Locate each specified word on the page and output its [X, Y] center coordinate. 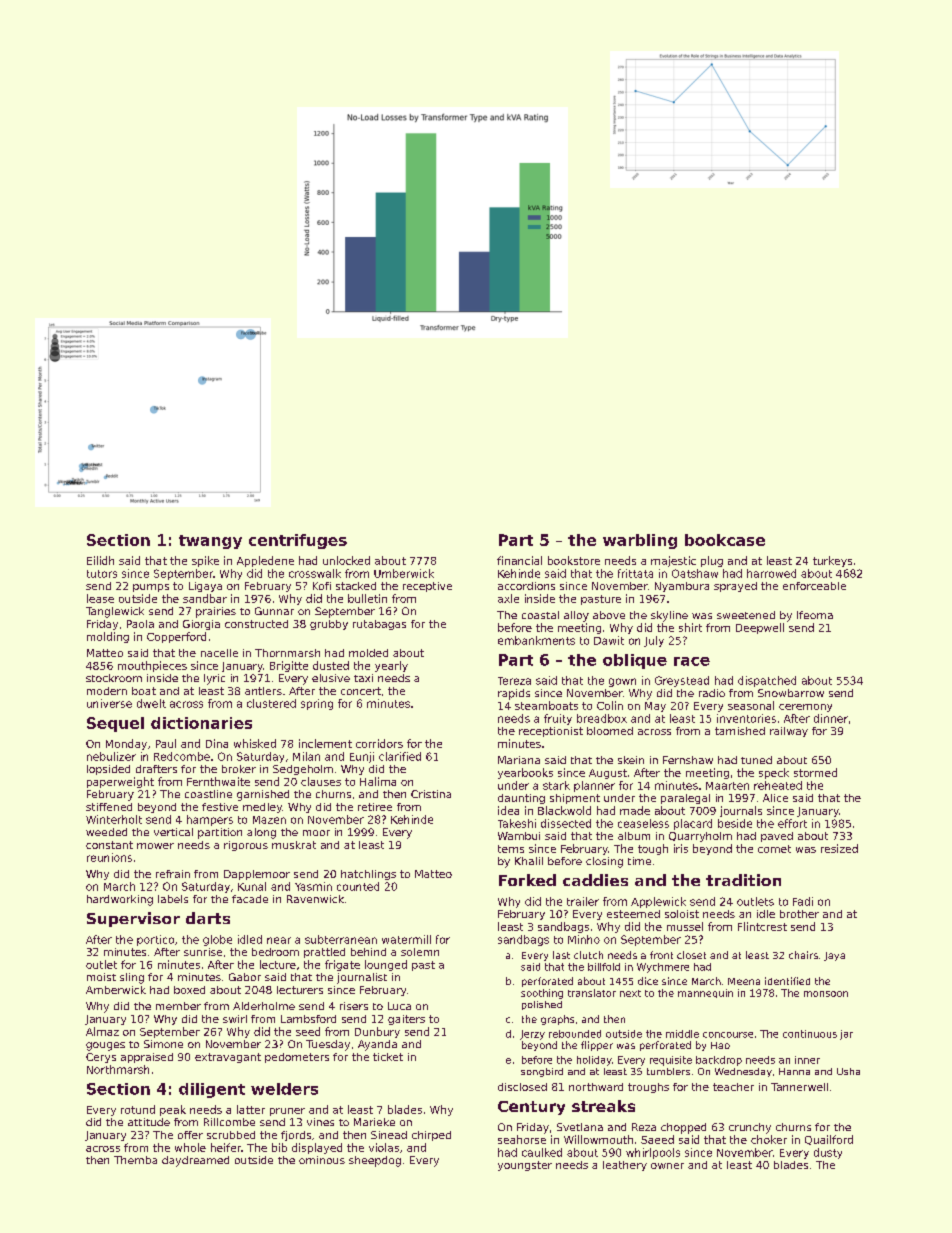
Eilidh [100, 560]
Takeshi [517, 823]
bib [279, 1147]
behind [368, 952]
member [178, 1006]
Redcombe [182, 756]
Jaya [834, 956]
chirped [431, 1136]
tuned [756, 760]
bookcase [725, 540]
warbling [640, 541]
